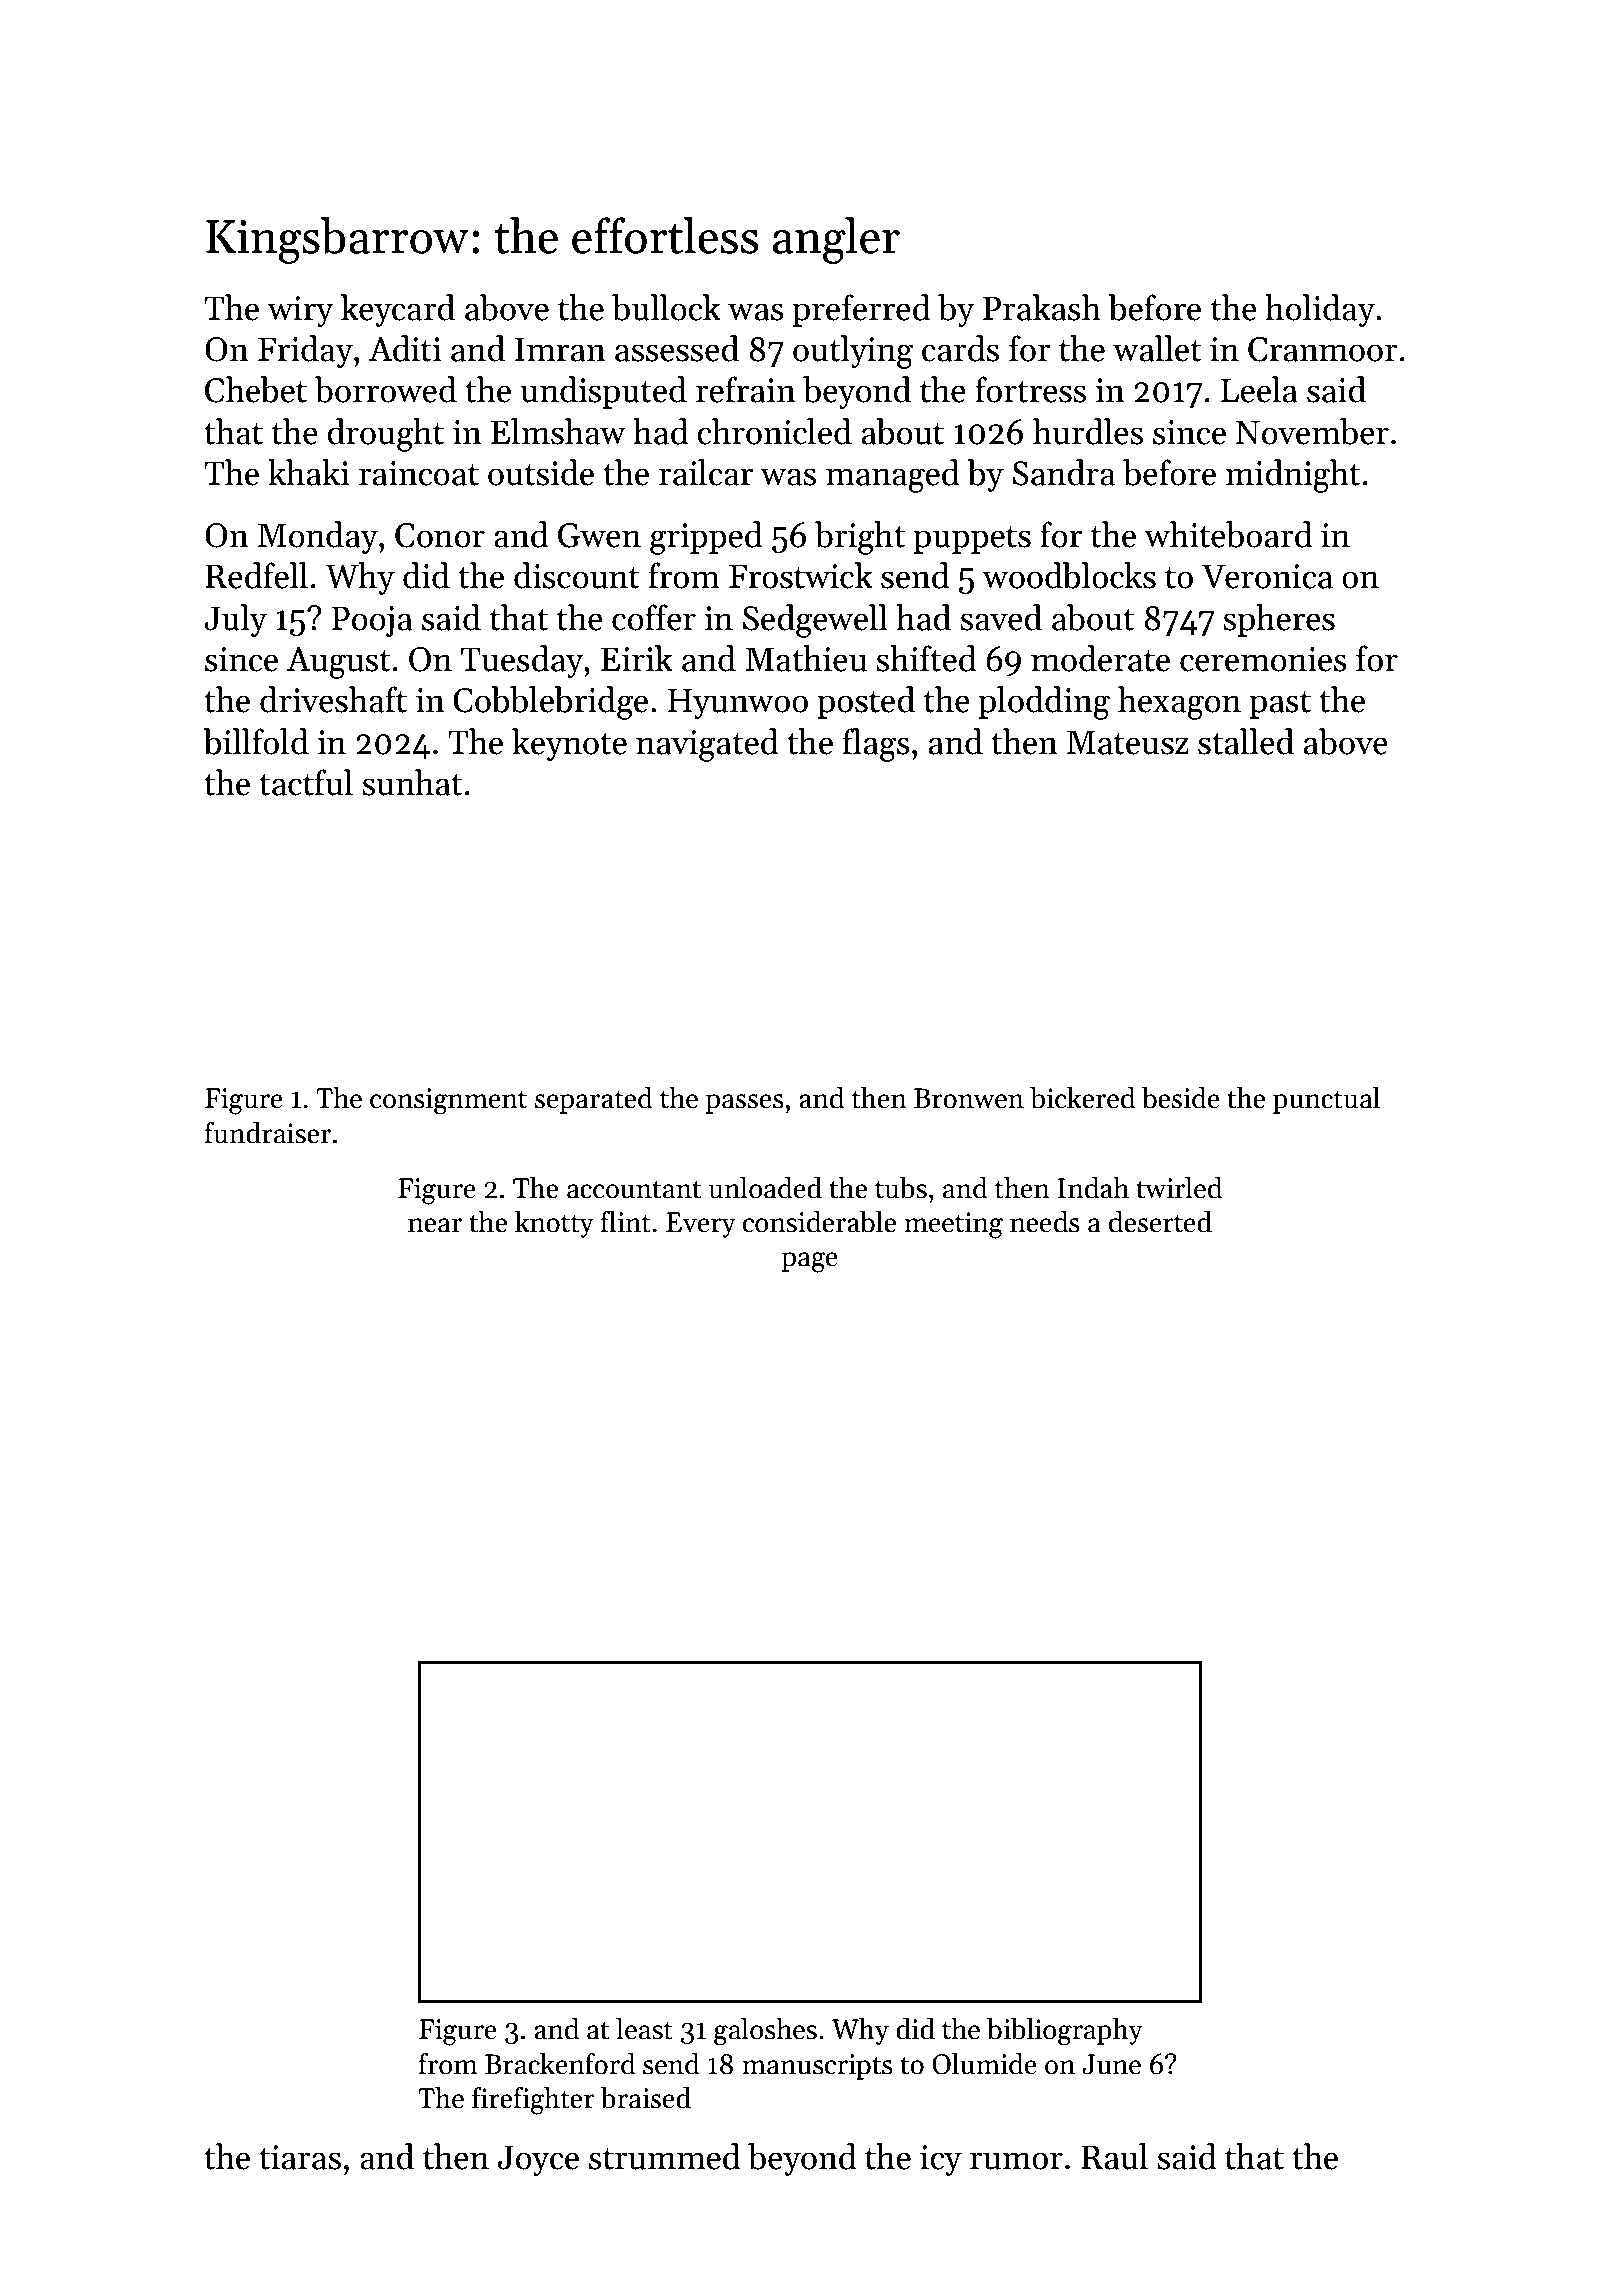 The image size is (1620, 2292). Describe the element at coordinates (861, 310) in the document. I see `preferred` at that location.
